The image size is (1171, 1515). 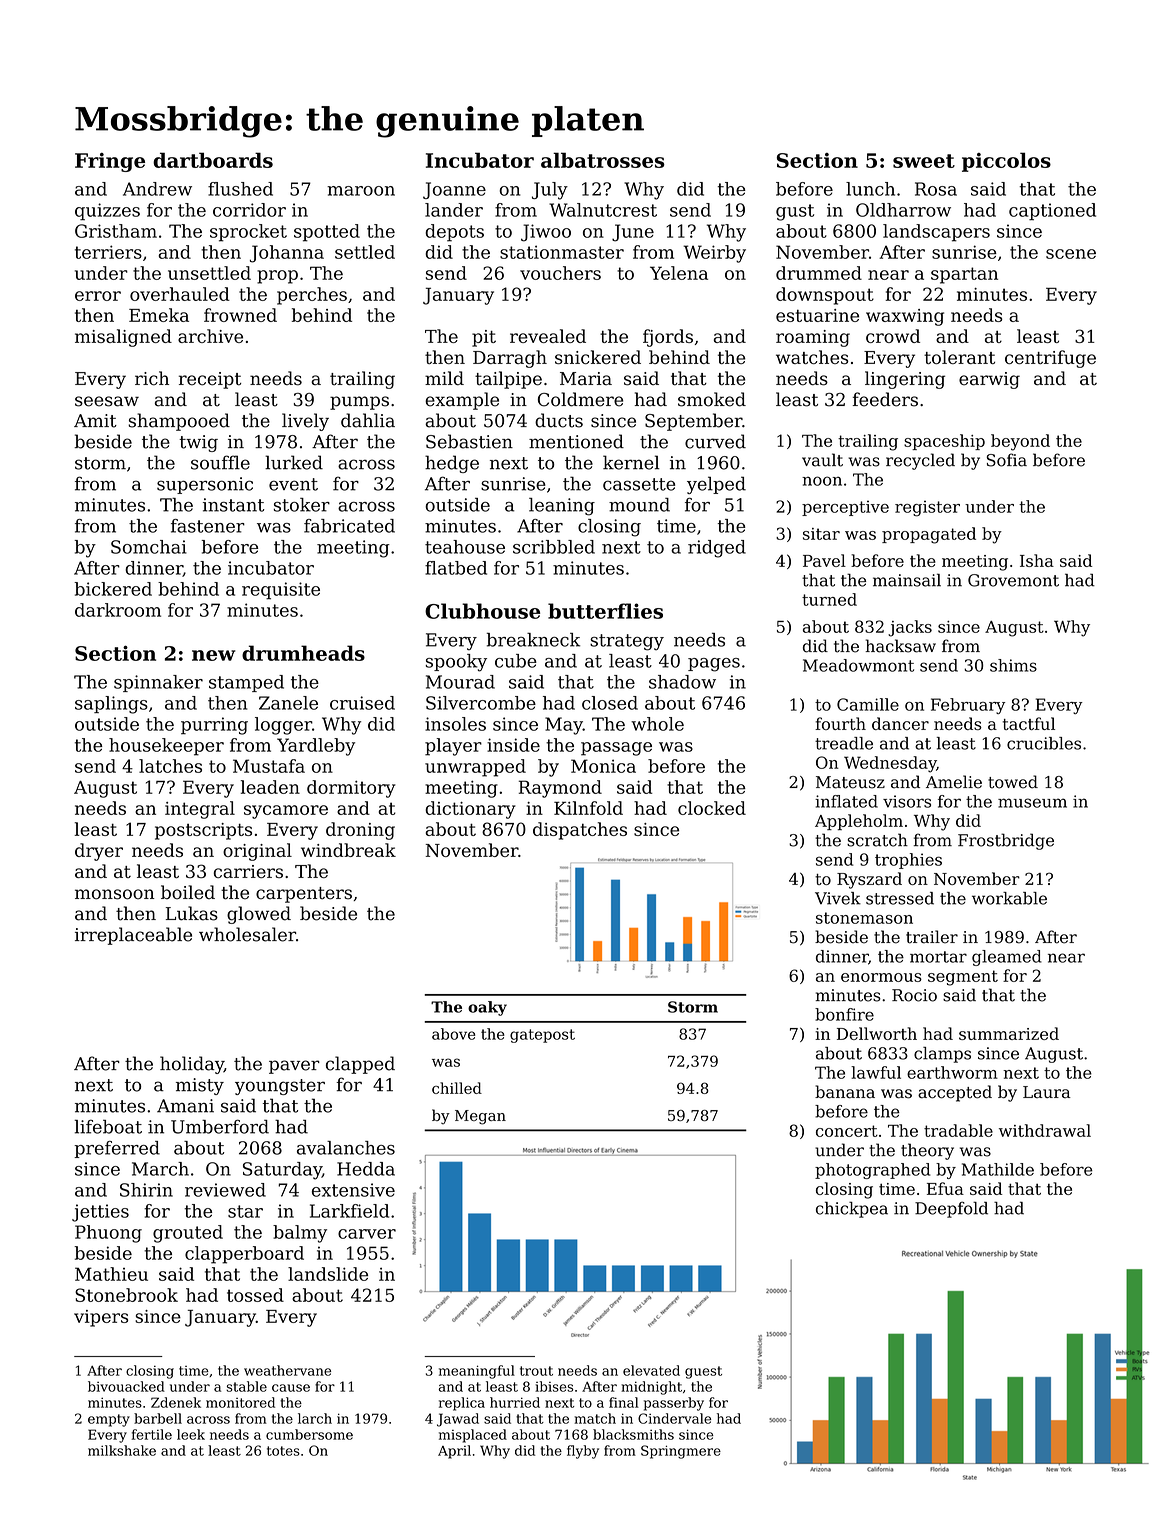 I want to click on Springmere, so click(x=681, y=1452).
